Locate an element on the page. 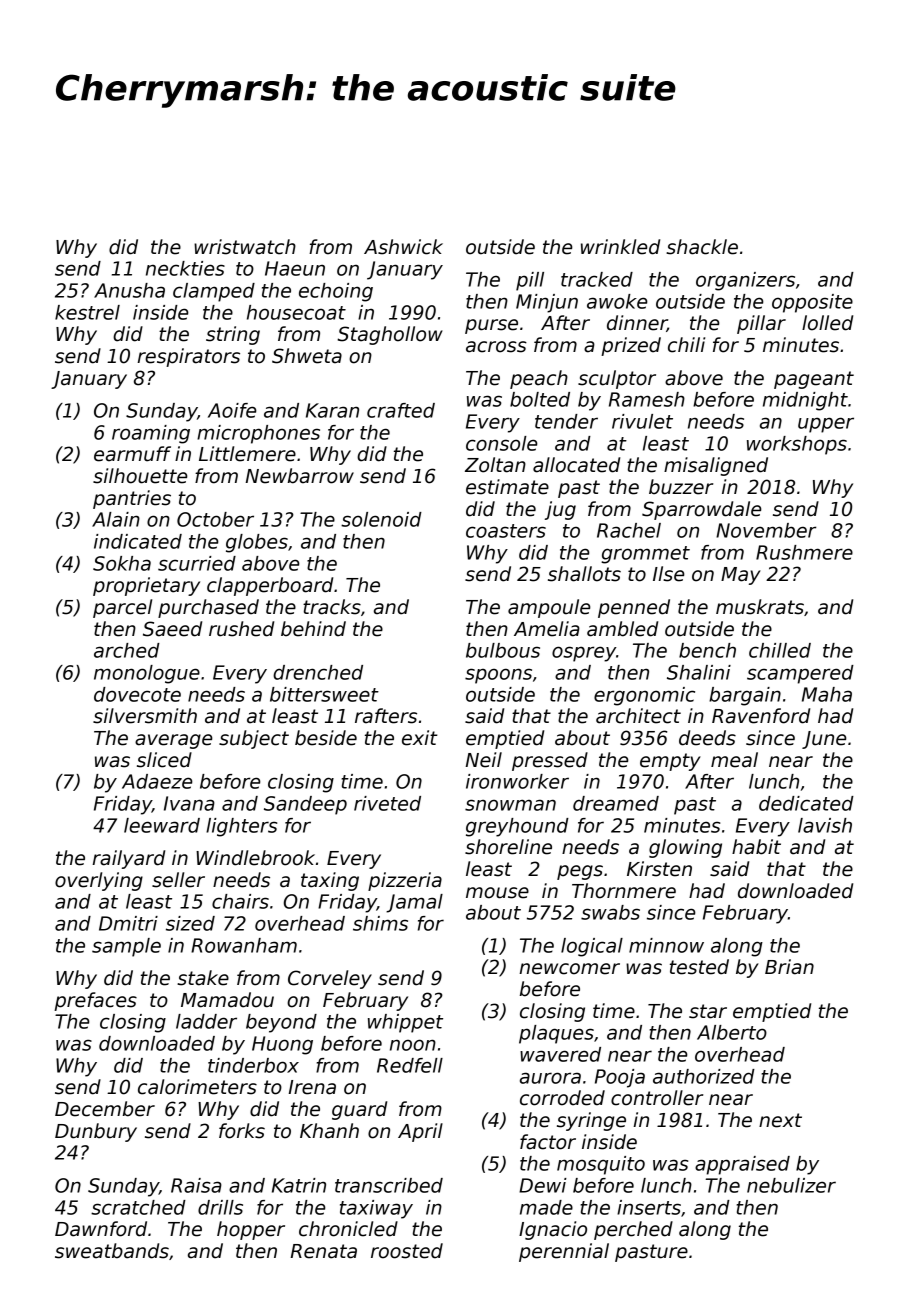 The image size is (908, 1316). Ignacio is located at coordinates (553, 1230).
